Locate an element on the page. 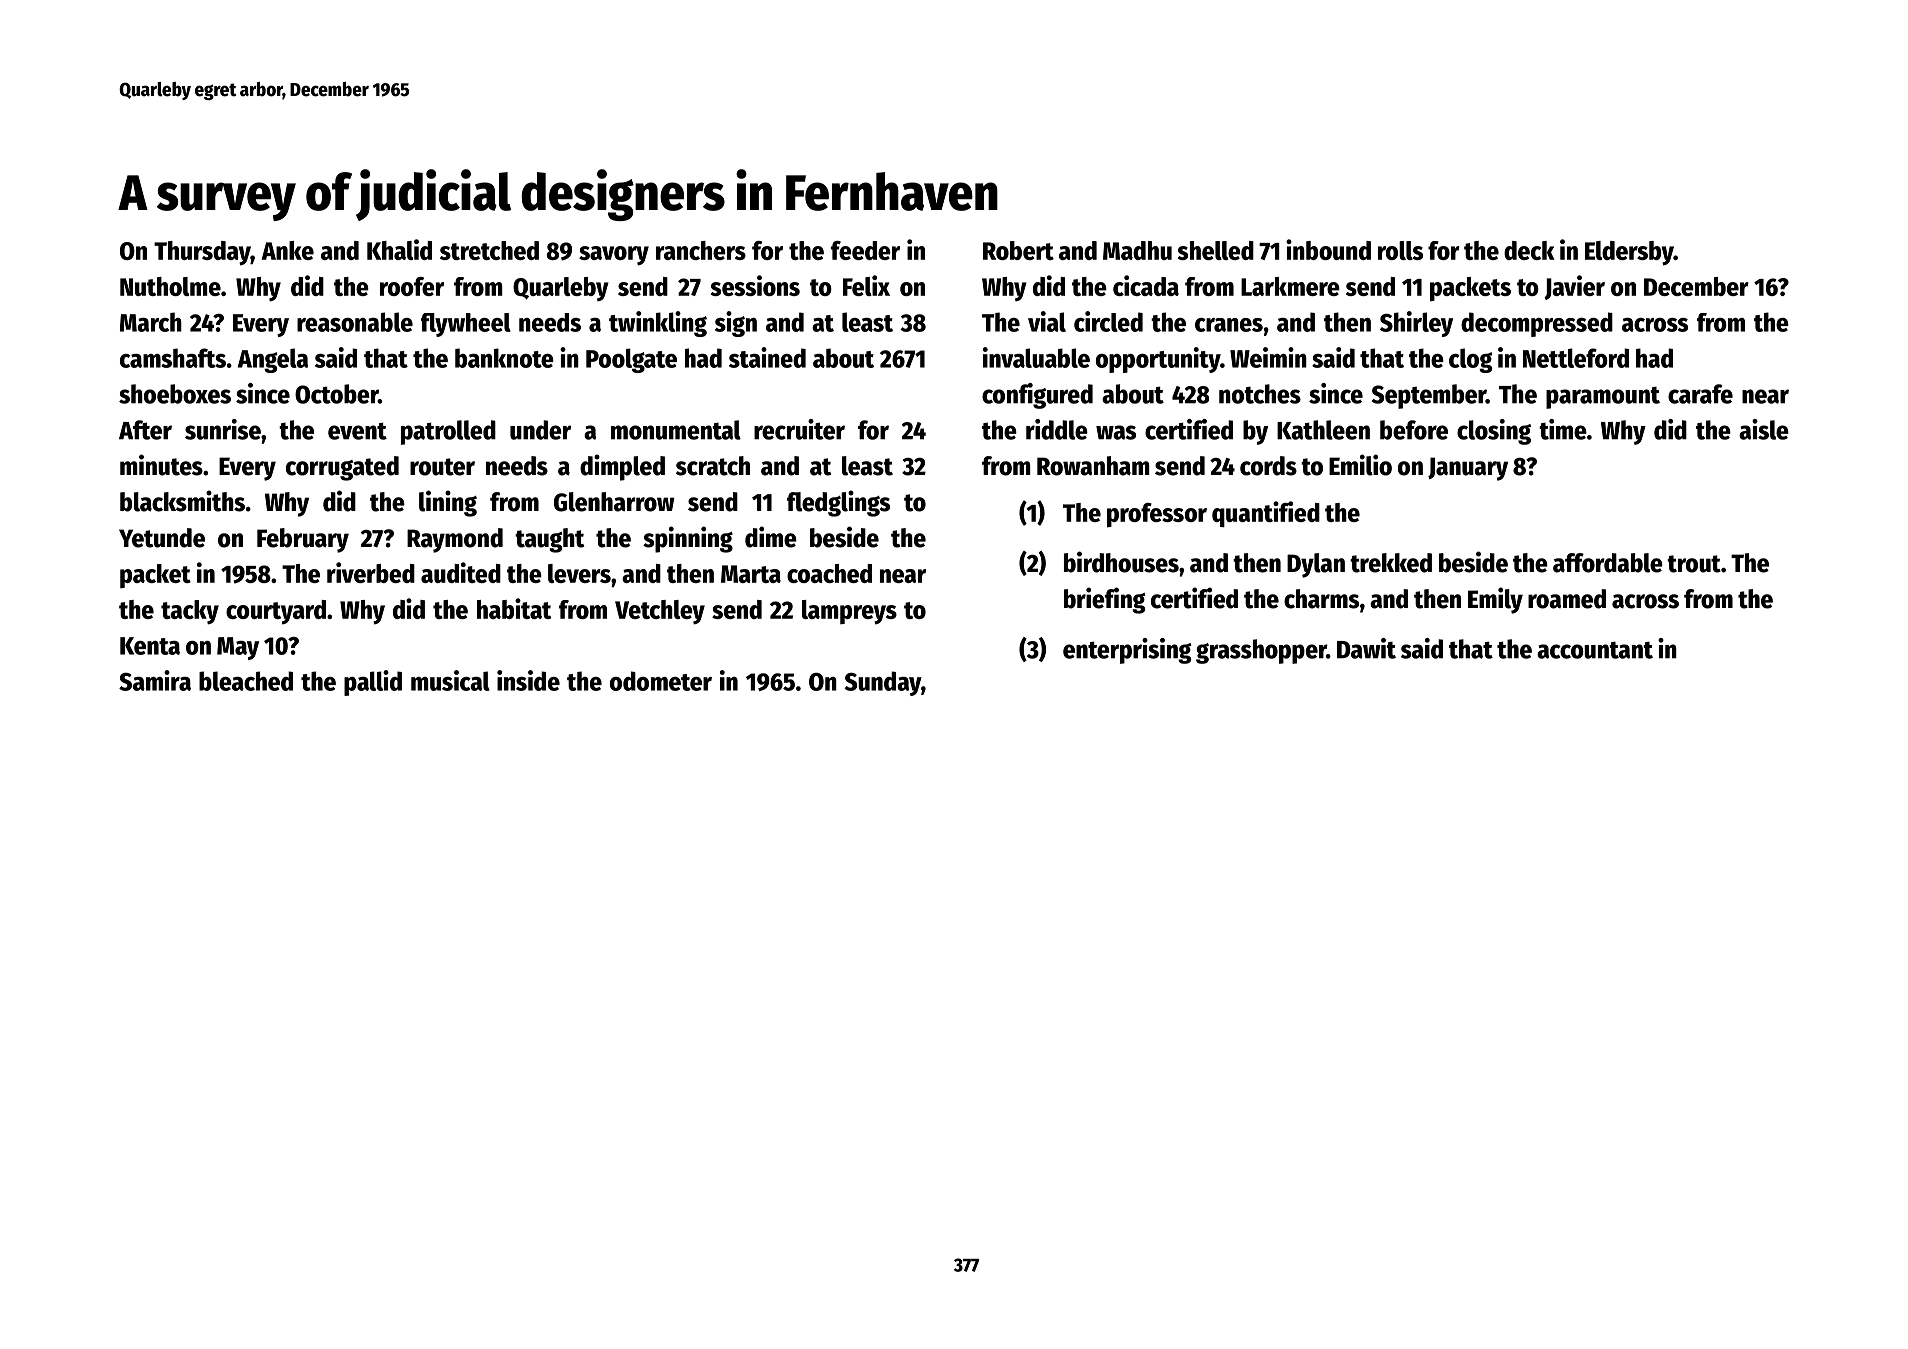  Kathleen is located at coordinates (1323, 430).
